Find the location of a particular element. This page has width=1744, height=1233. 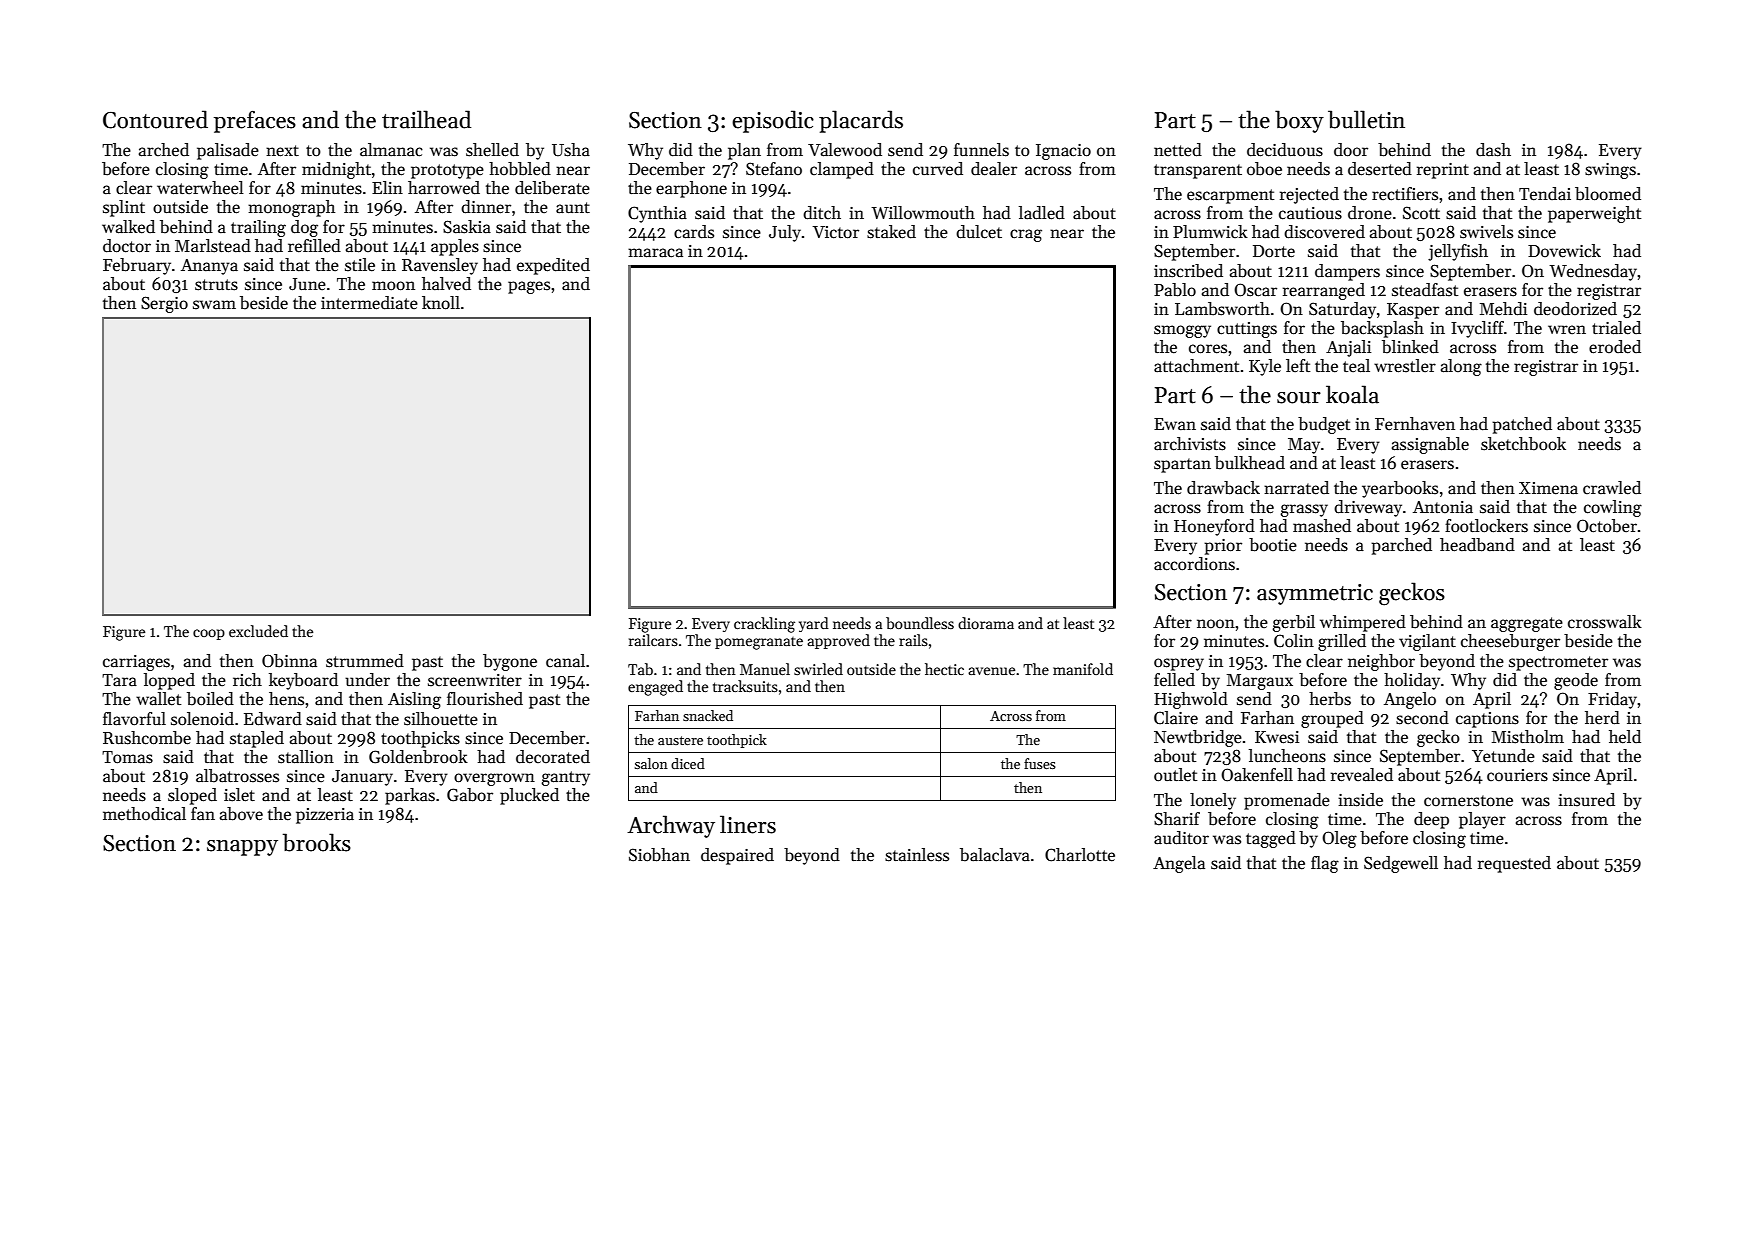

stainless is located at coordinates (917, 855).
